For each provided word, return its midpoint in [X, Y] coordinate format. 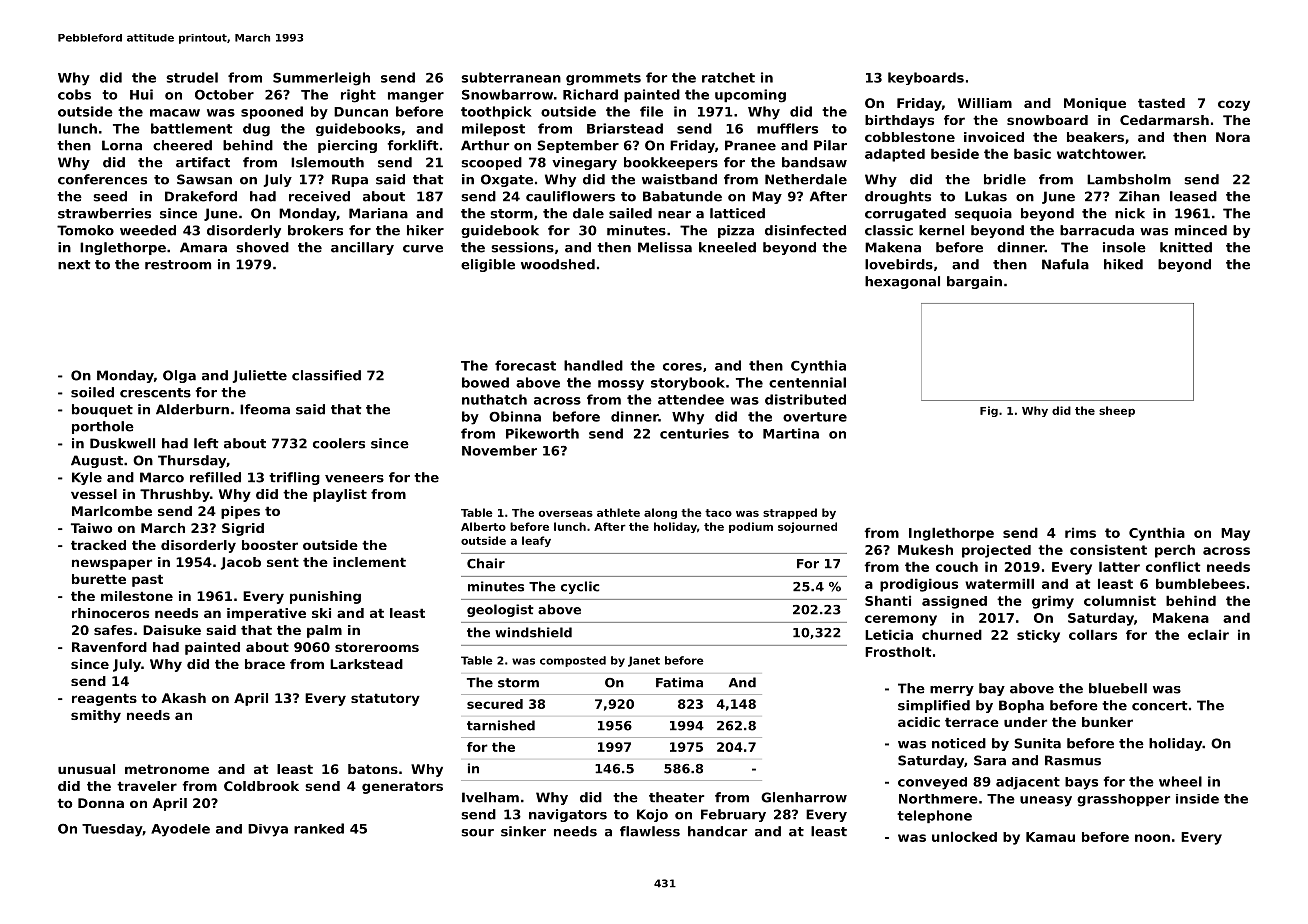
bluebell [1118, 688]
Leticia [889, 634]
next [74, 265]
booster [270, 545]
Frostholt [898, 652]
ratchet [728, 77]
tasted [1161, 103]
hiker [425, 230]
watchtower [1100, 153]
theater [676, 797]
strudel [192, 77]
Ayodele [180, 830]
